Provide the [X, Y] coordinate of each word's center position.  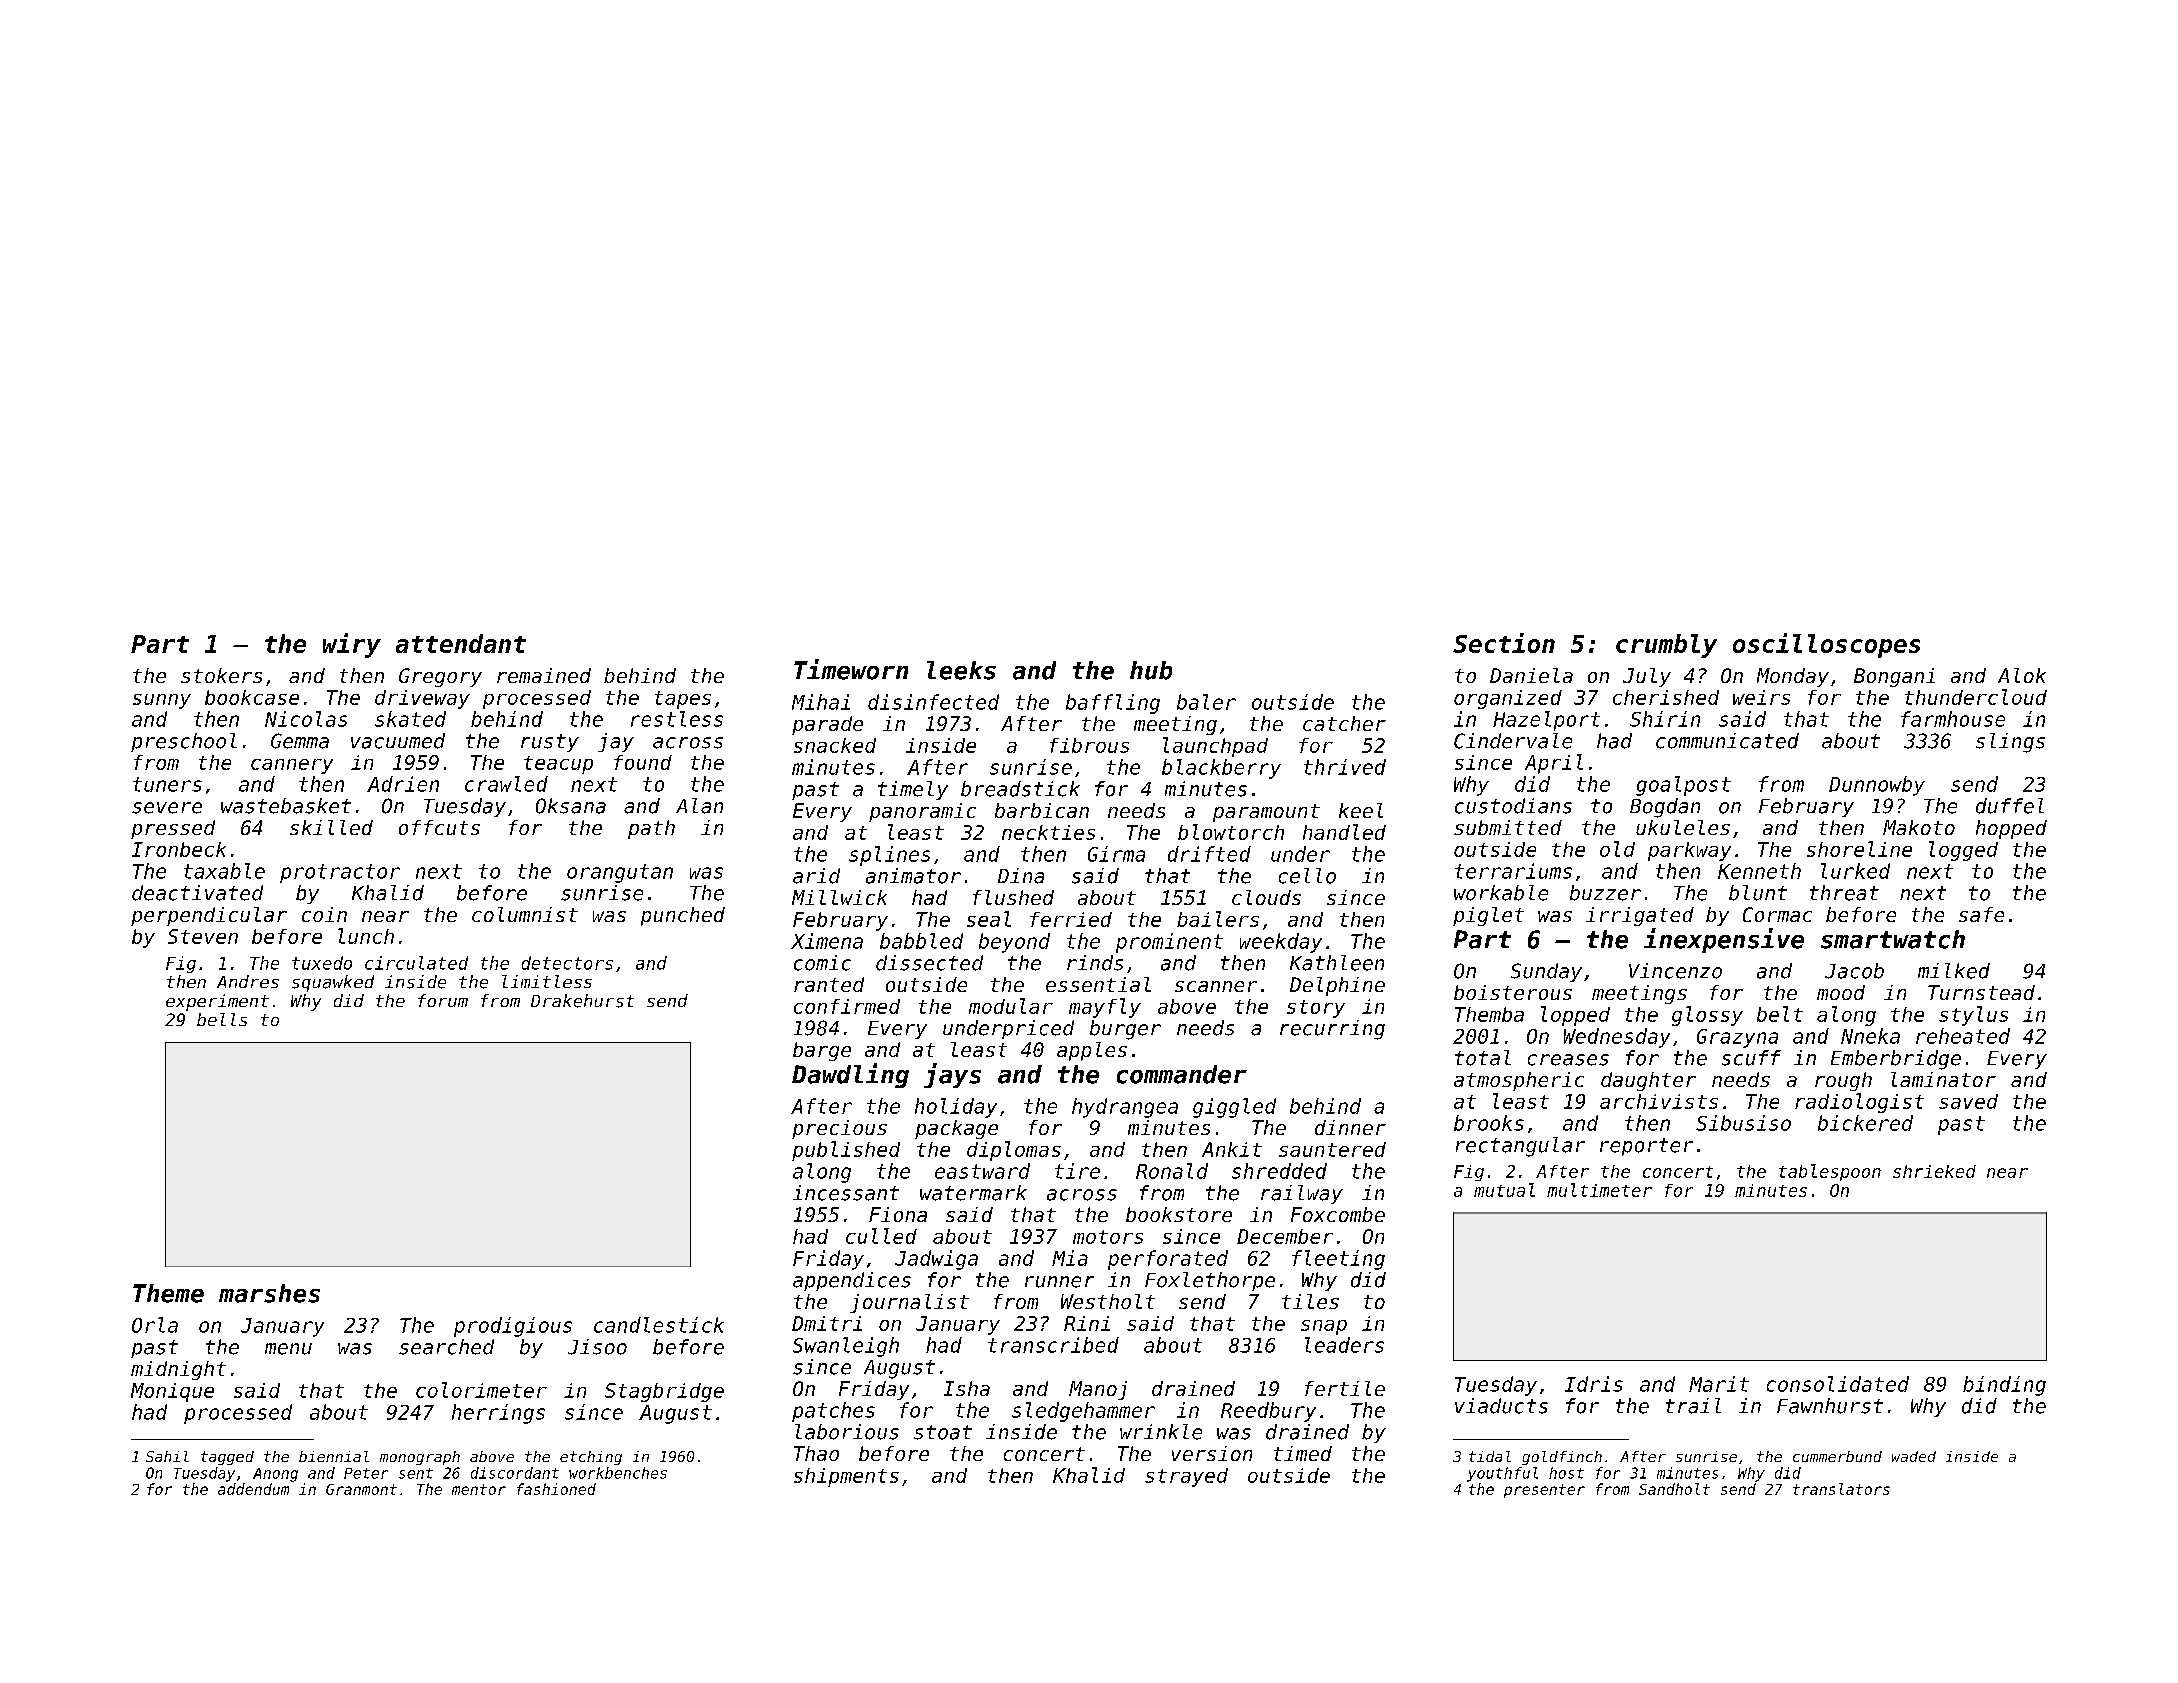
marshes [269, 1293]
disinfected [933, 702]
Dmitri [827, 1323]
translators [1841, 1489]
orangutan [620, 873]
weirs [1761, 697]
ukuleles [1683, 827]
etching [591, 1458]
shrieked [1934, 1171]
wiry [352, 645]
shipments [846, 1477]
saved [1968, 1101]
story [1316, 1009]
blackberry [1221, 769]
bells [222, 1019]
